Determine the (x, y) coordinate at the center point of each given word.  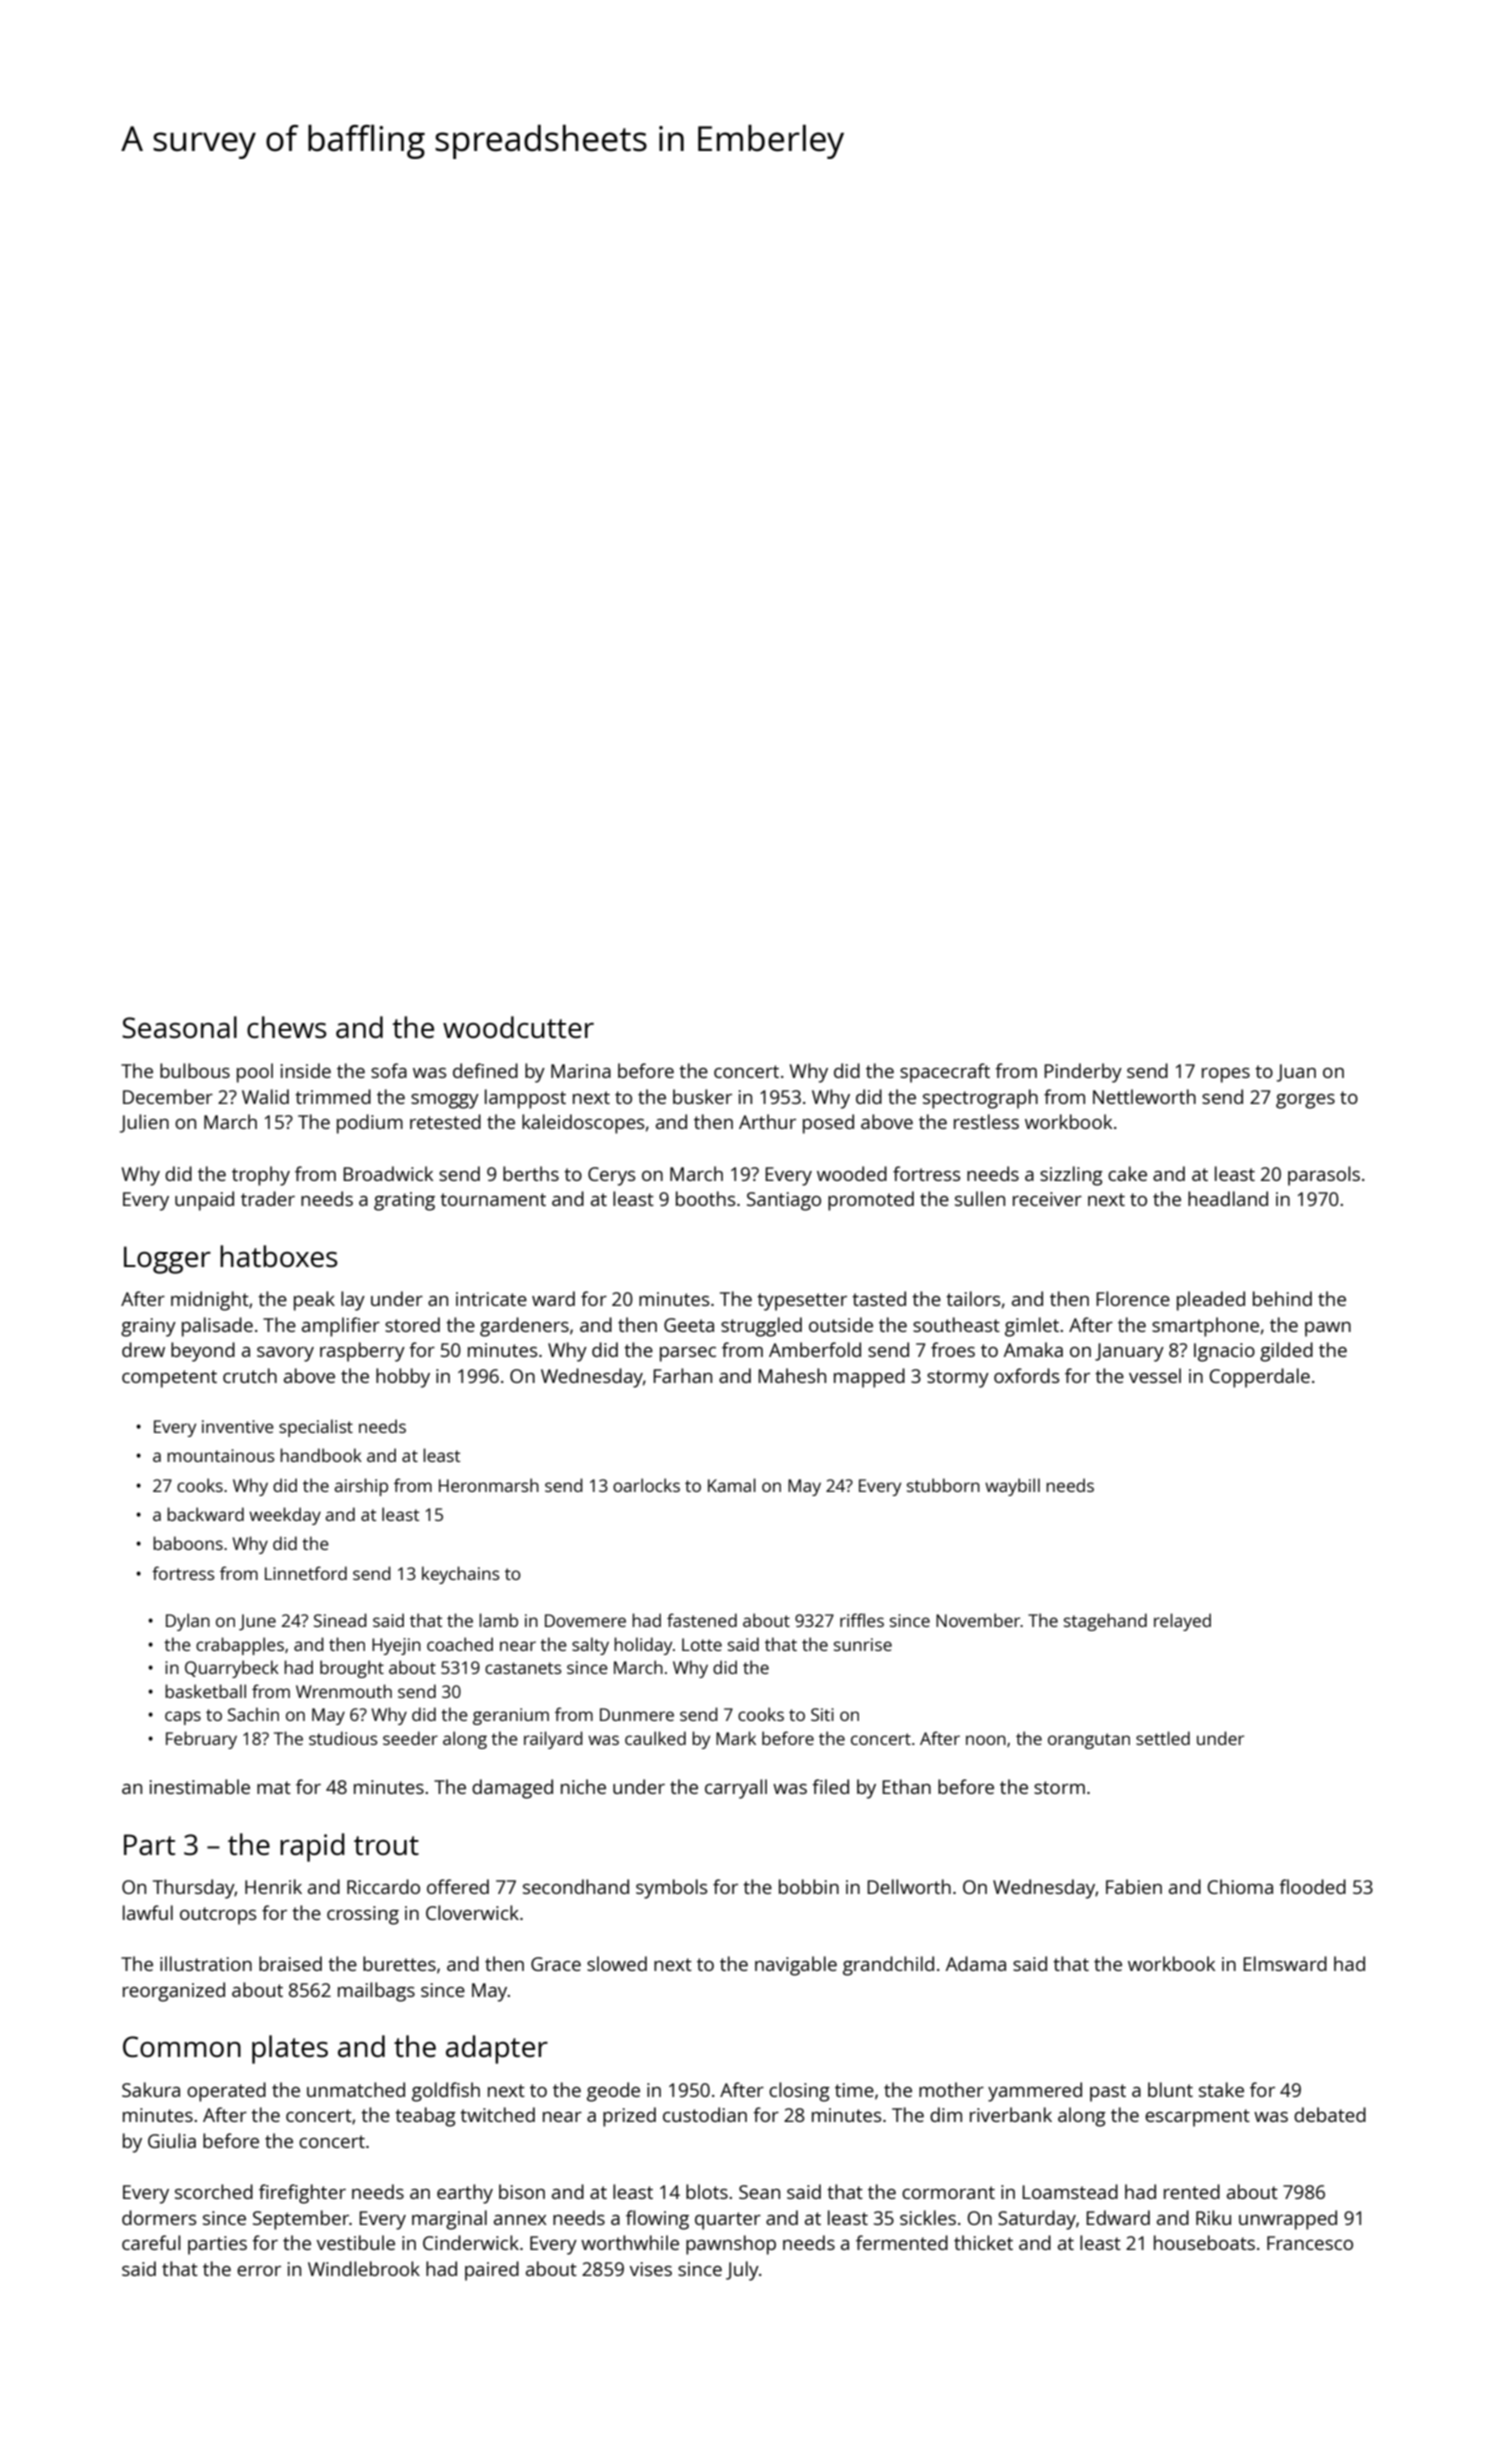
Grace (556, 1964)
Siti (822, 1714)
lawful (148, 1912)
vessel (1155, 1375)
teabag (425, 2117)
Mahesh (792, 1375)
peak (314, 1301)
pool (255, 1073)
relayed (1182, 1622)
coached (460, 1644)
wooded (852, 1173)
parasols (1324, 1176)
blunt (1170, 2089)
